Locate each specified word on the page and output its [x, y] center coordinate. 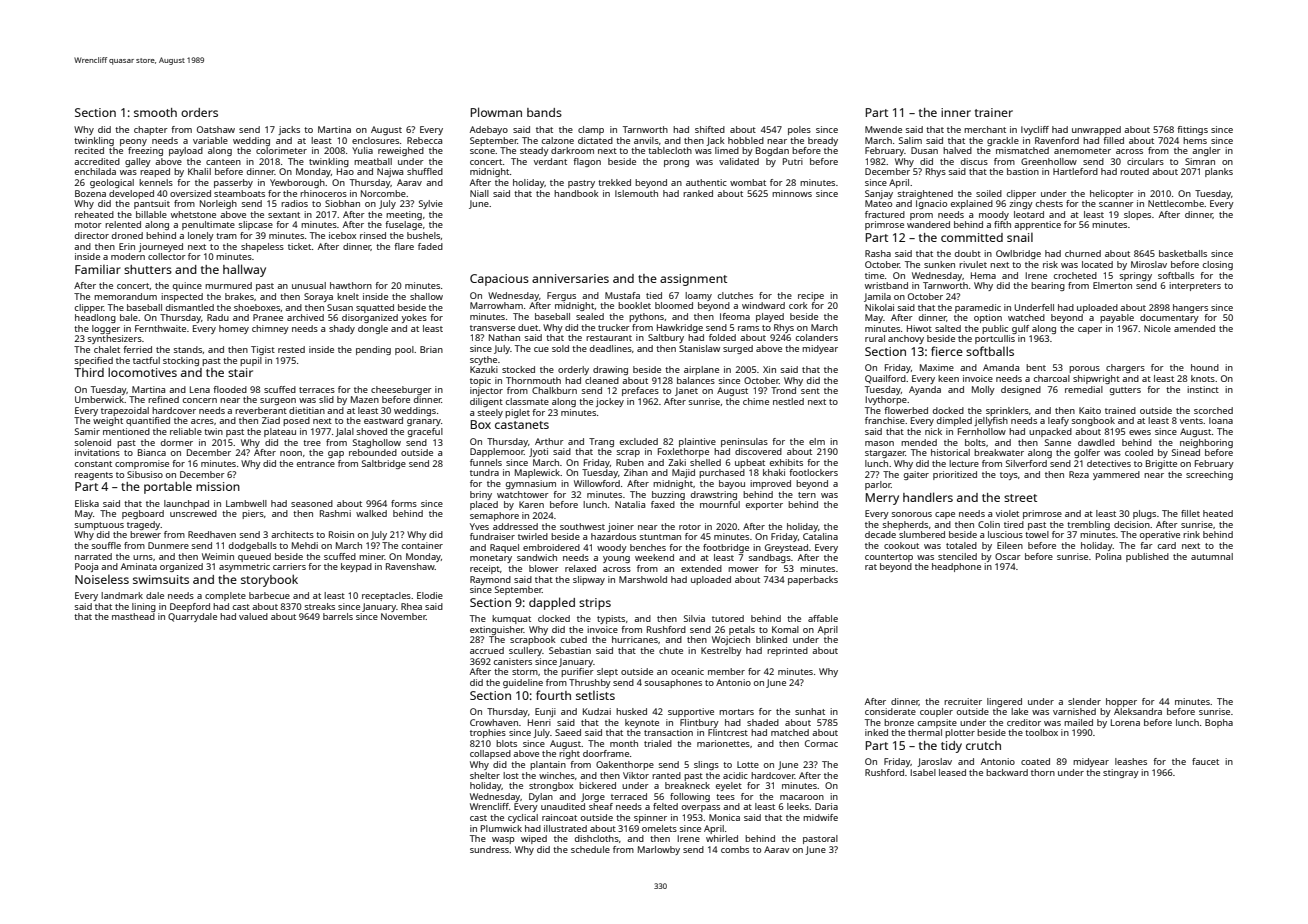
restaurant [609, 338]
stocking [181, 361]
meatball [373, 161]
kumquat [511, 619]
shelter [485, 775]
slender [1084, 701]
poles [799, 130]
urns [143, 557]
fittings [1192, 130]
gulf [1020, 329]
